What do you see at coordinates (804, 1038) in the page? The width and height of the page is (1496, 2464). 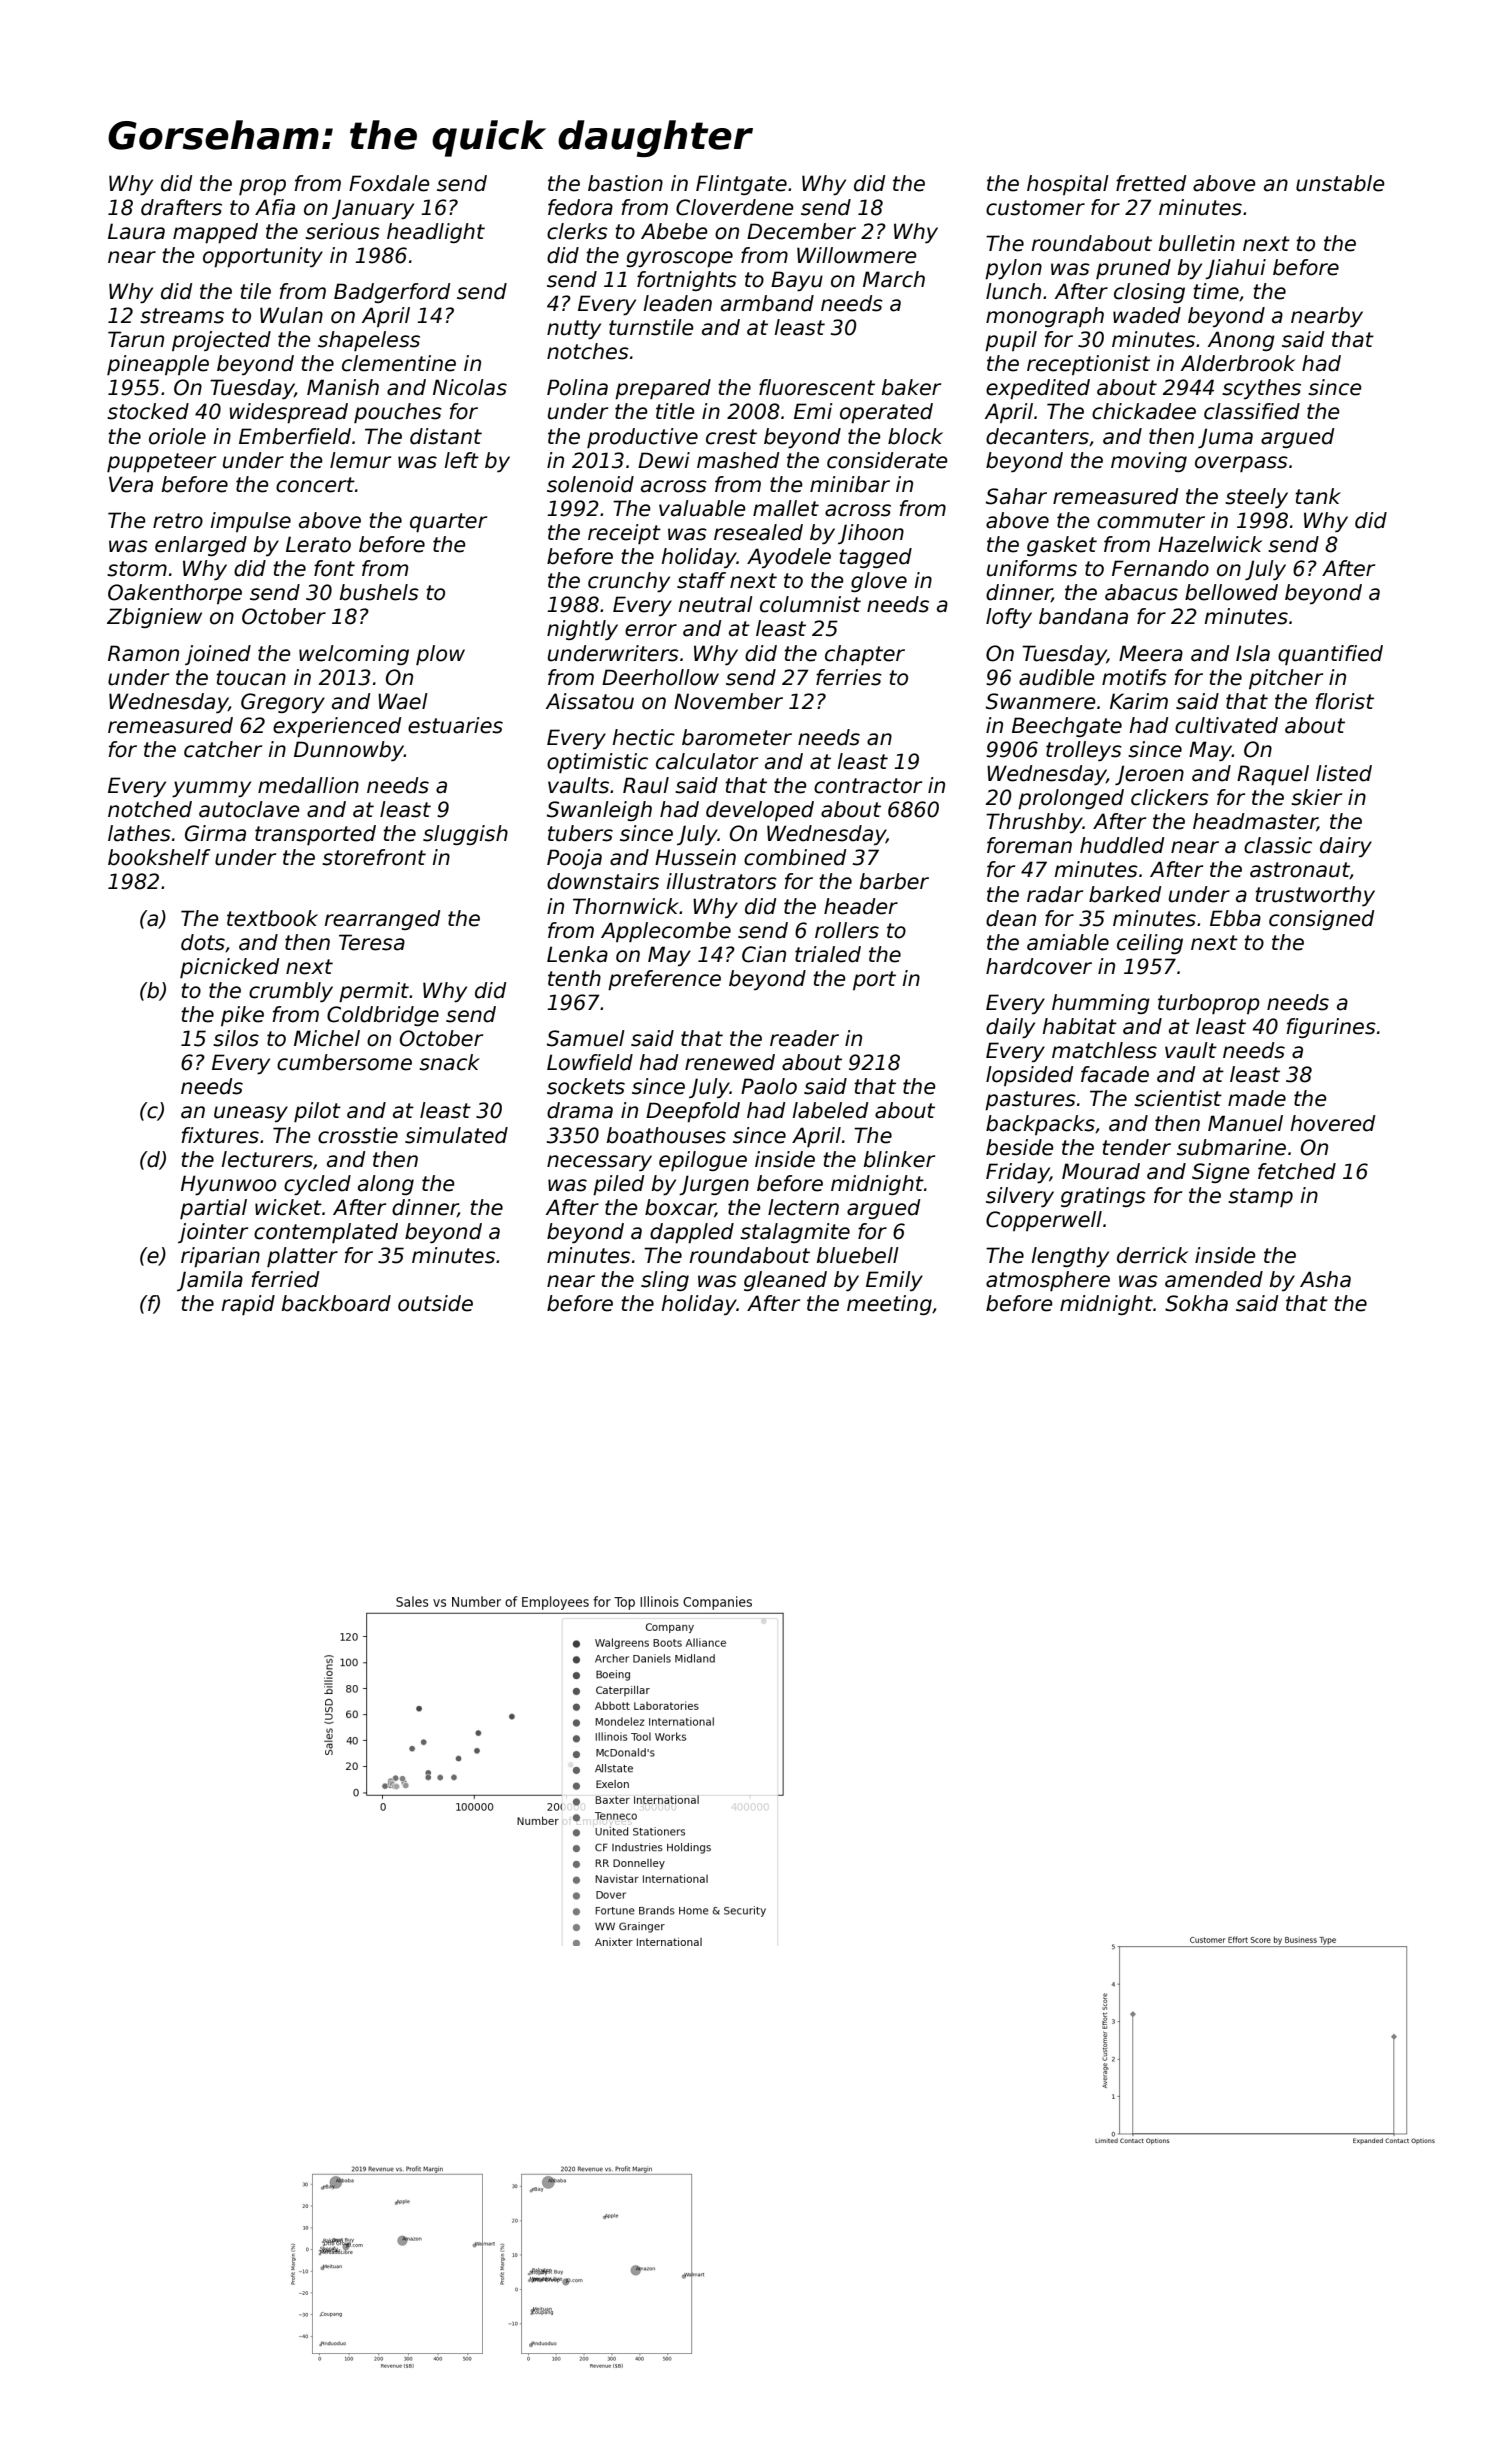 I see `reader` at bounding box center [804, 1038].
